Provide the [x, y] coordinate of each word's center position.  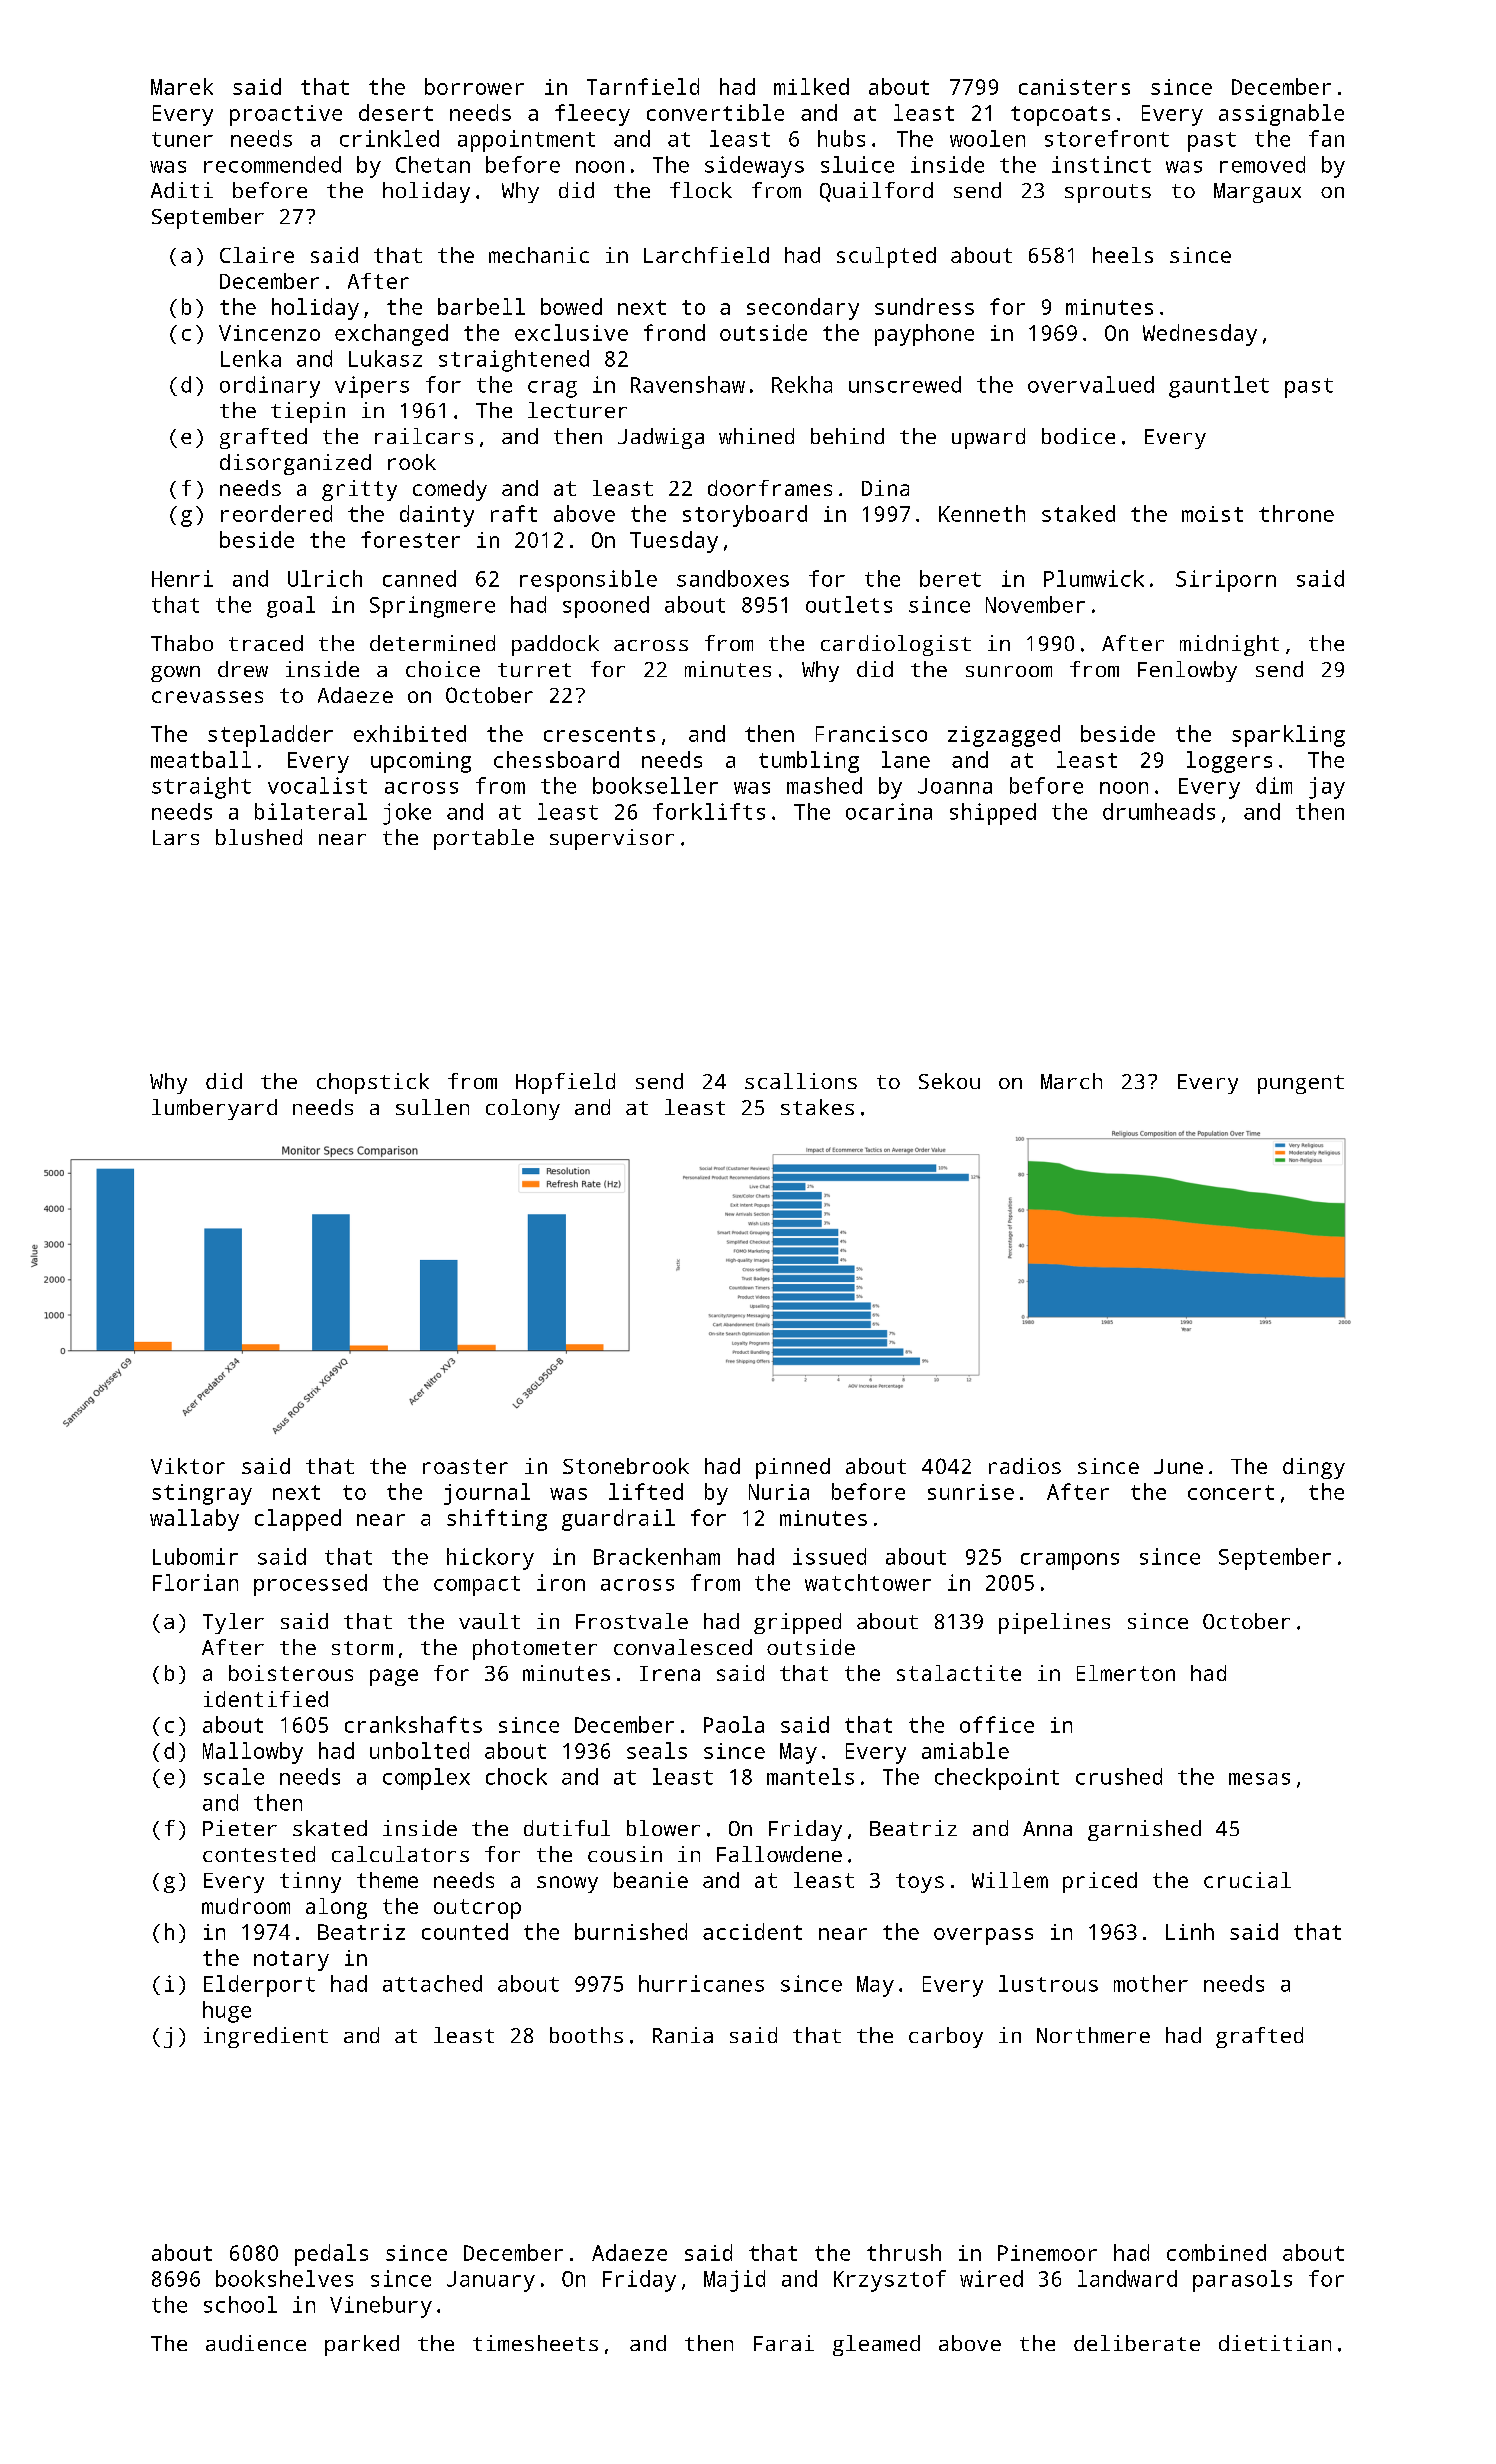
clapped [298, 1520]
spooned [606, 607]
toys [920, 1883]
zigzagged [1004, 736]
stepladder [270, 736]
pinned [793, 1468]
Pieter [240, 1828]
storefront [1107, 138]
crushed [1119, 1776]
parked [362, 2345]
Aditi [182, 190]
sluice [857, 164]
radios [1025, 1466]
